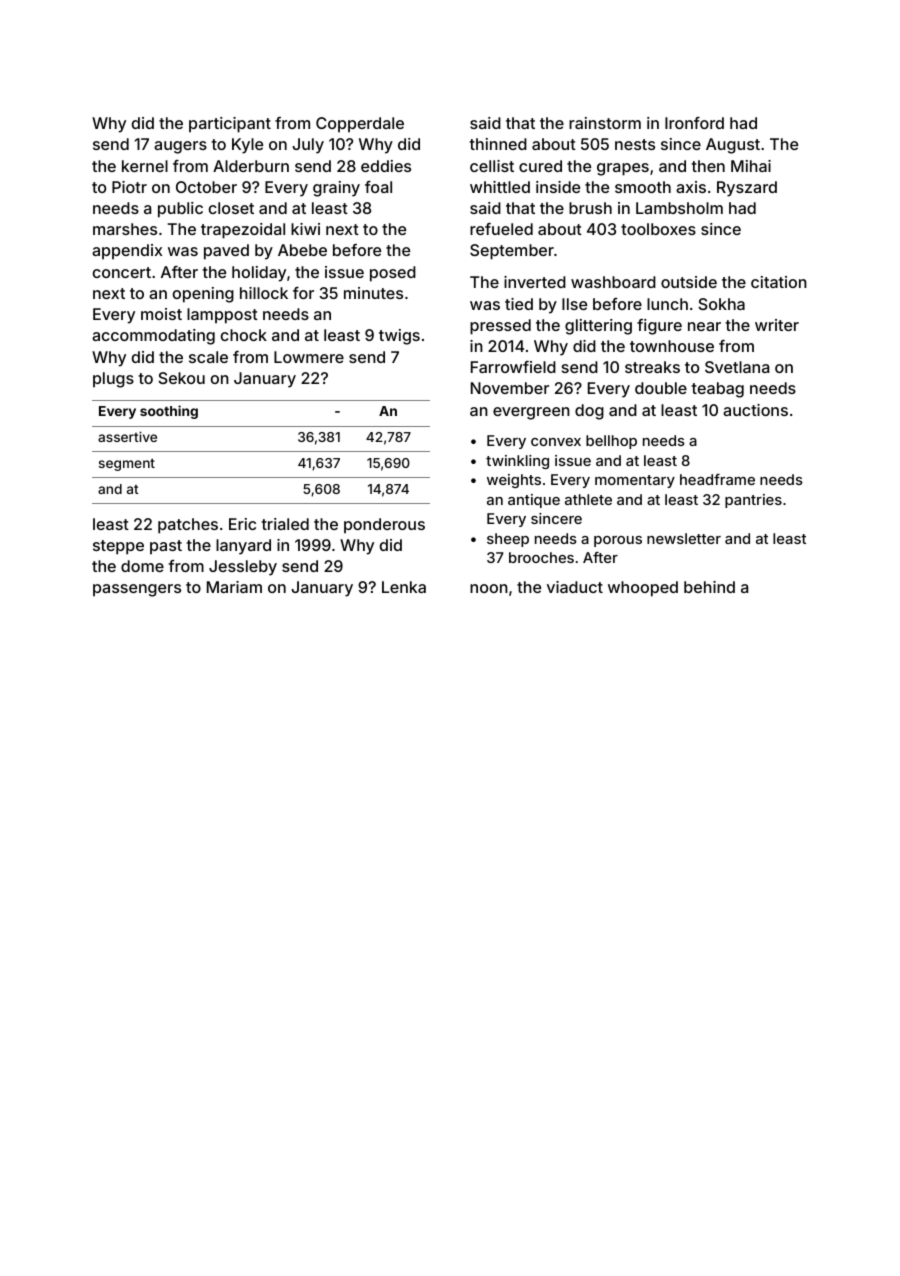 The width and height of the image is (900, 1276). Describe the element at coordinates (755, 410) in the image. I see `auctions` at that location.
